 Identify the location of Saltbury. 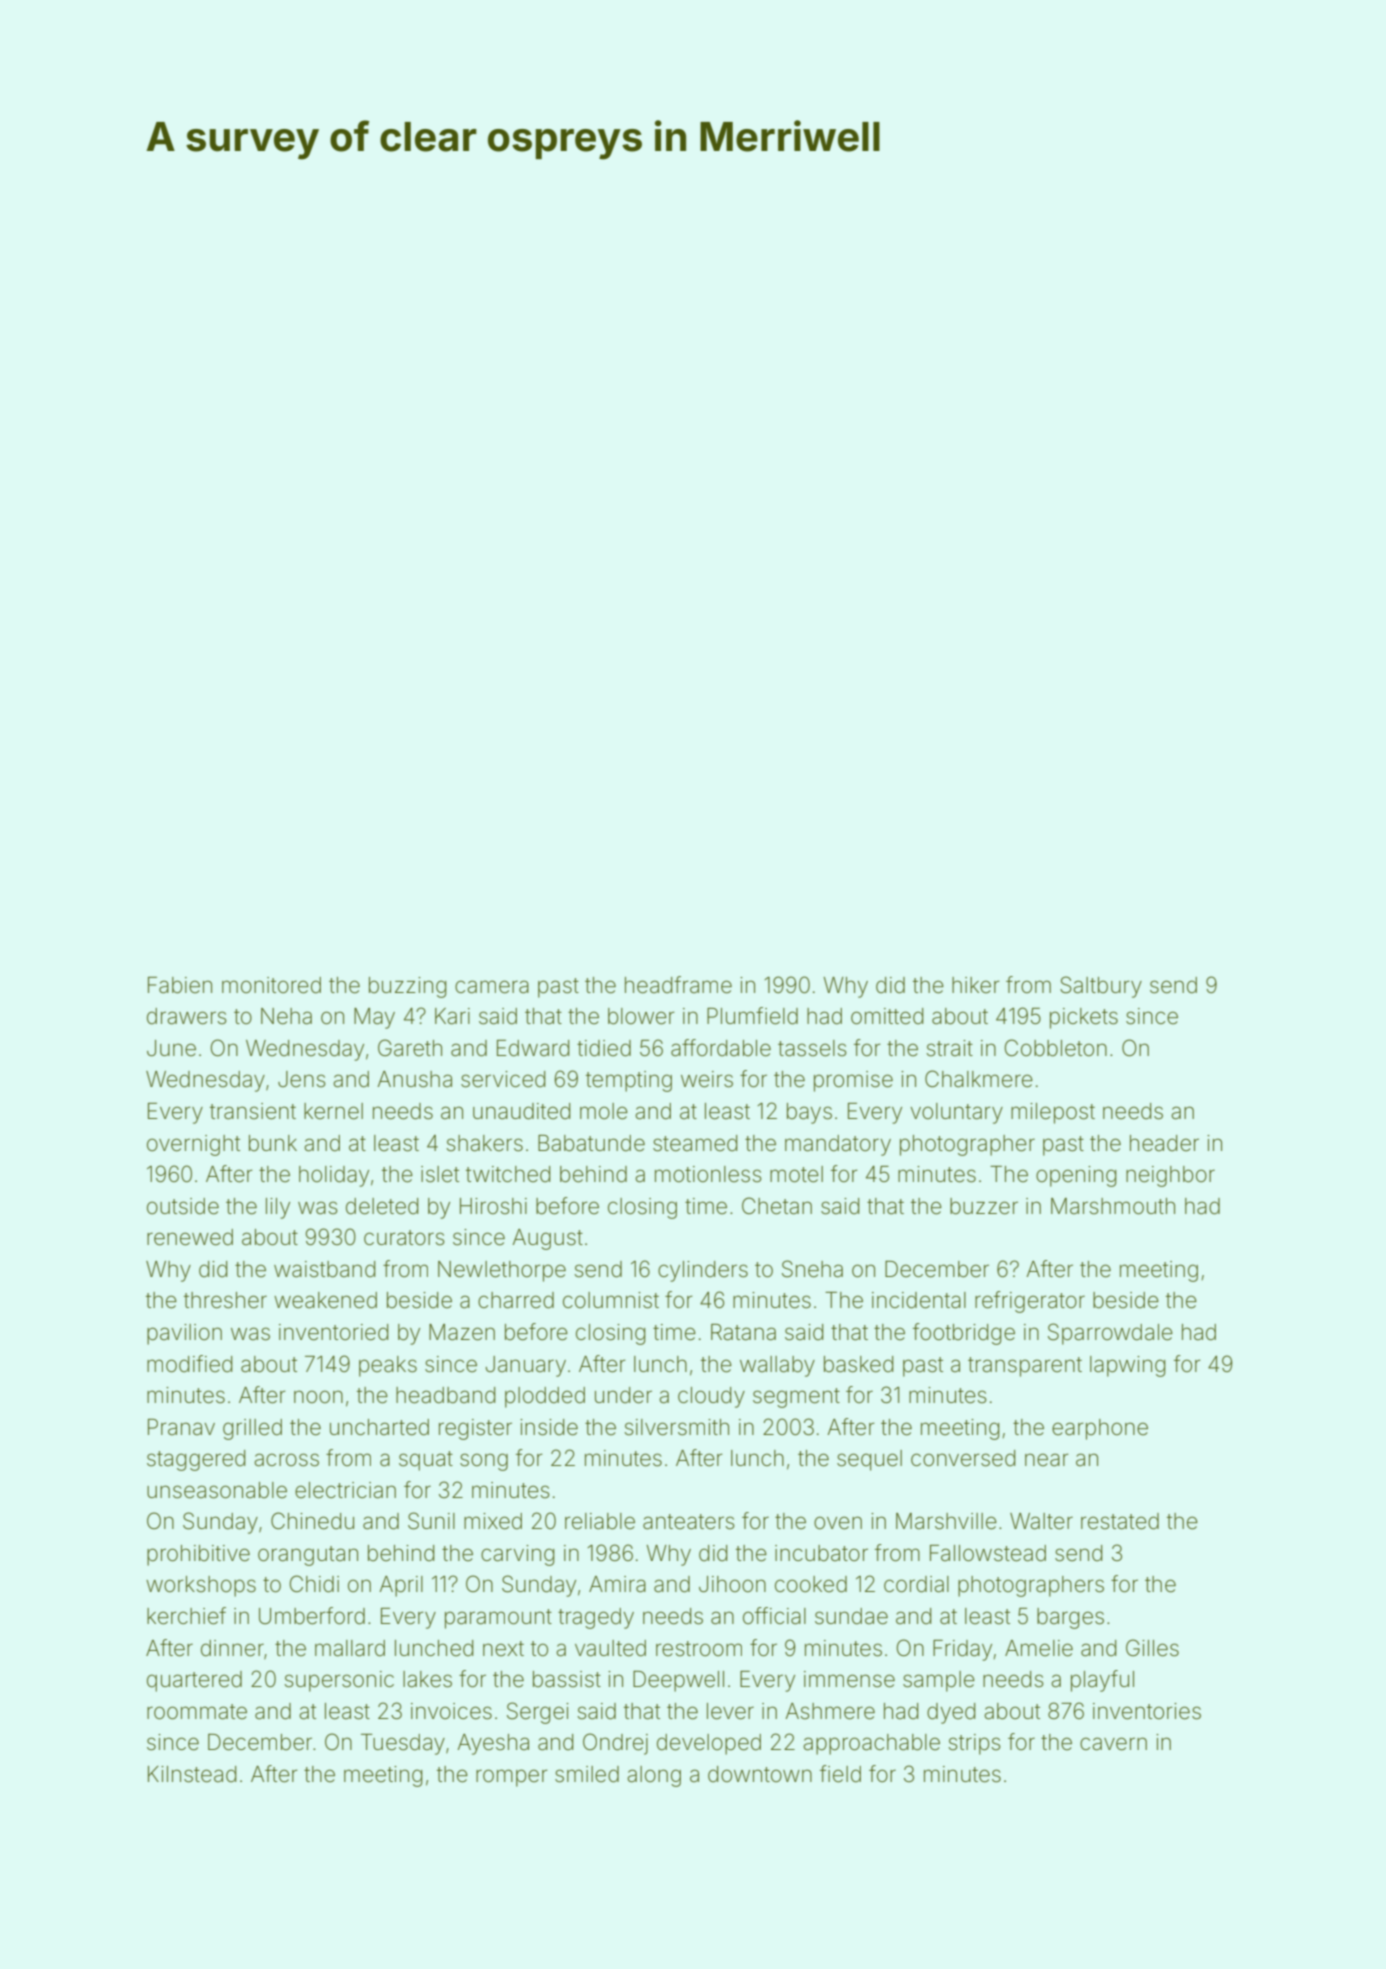
(1101, 987).
